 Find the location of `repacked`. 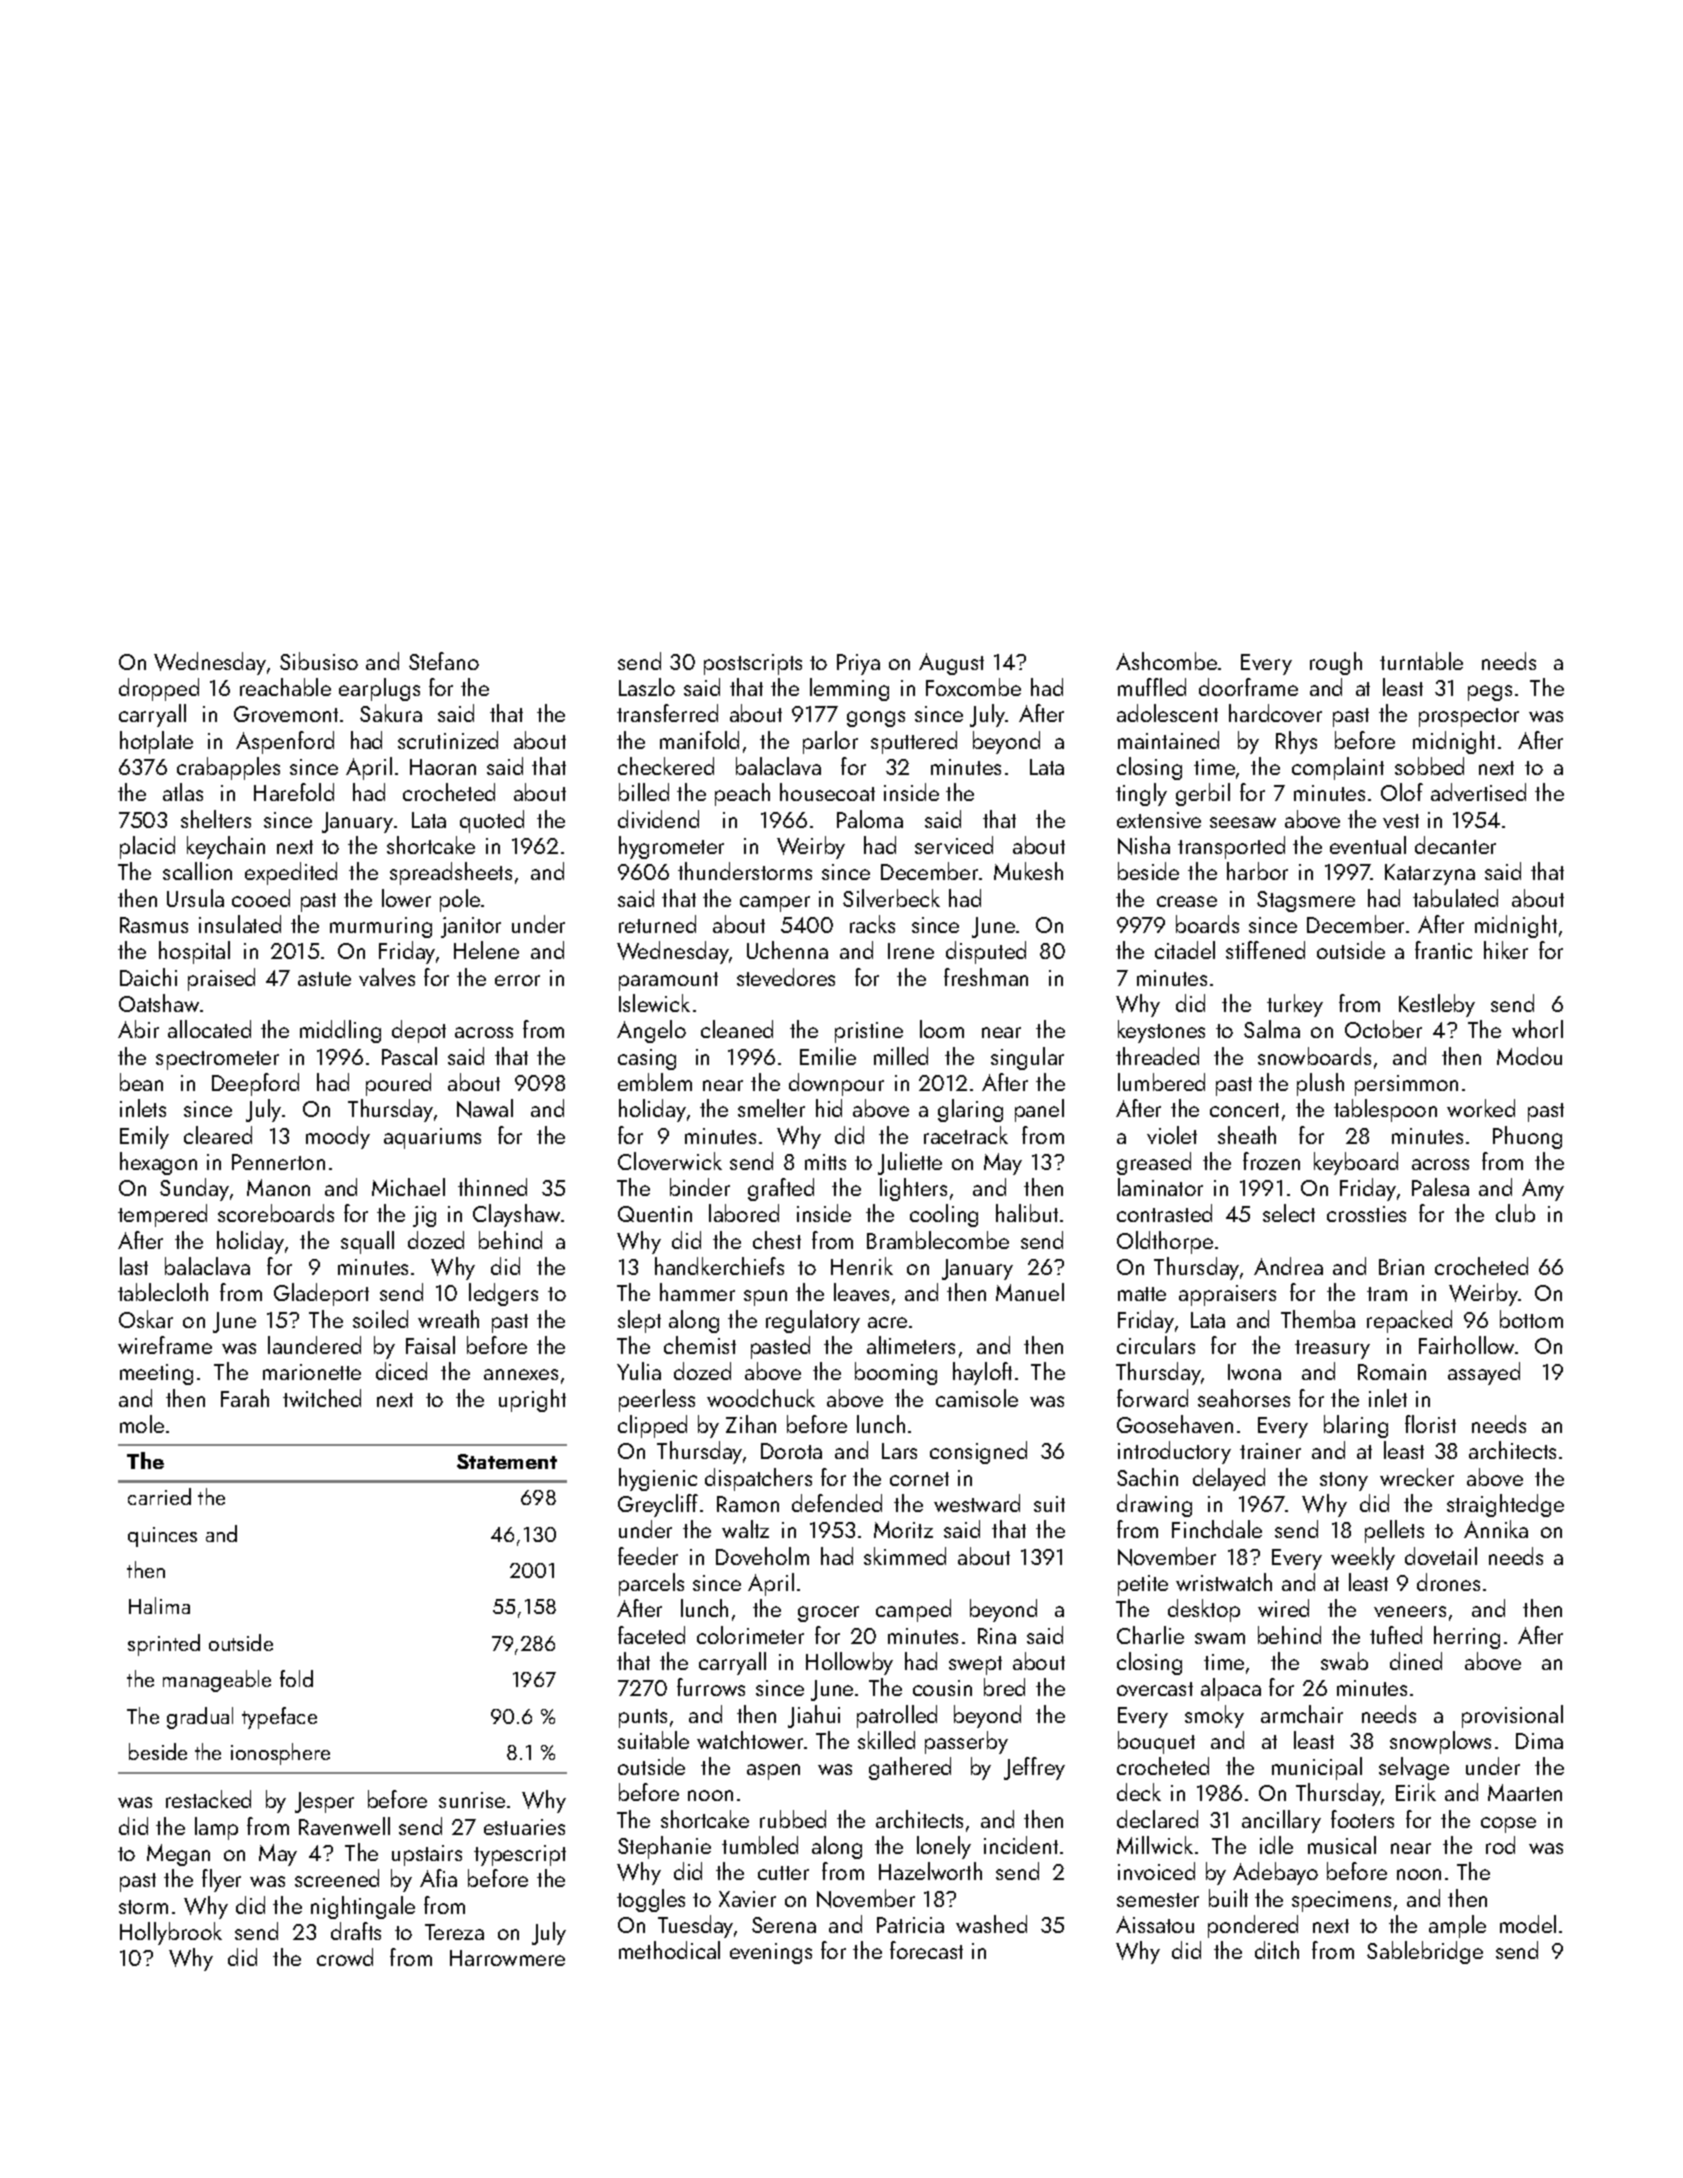

repacked is located at coordinates (1409, 1321).
